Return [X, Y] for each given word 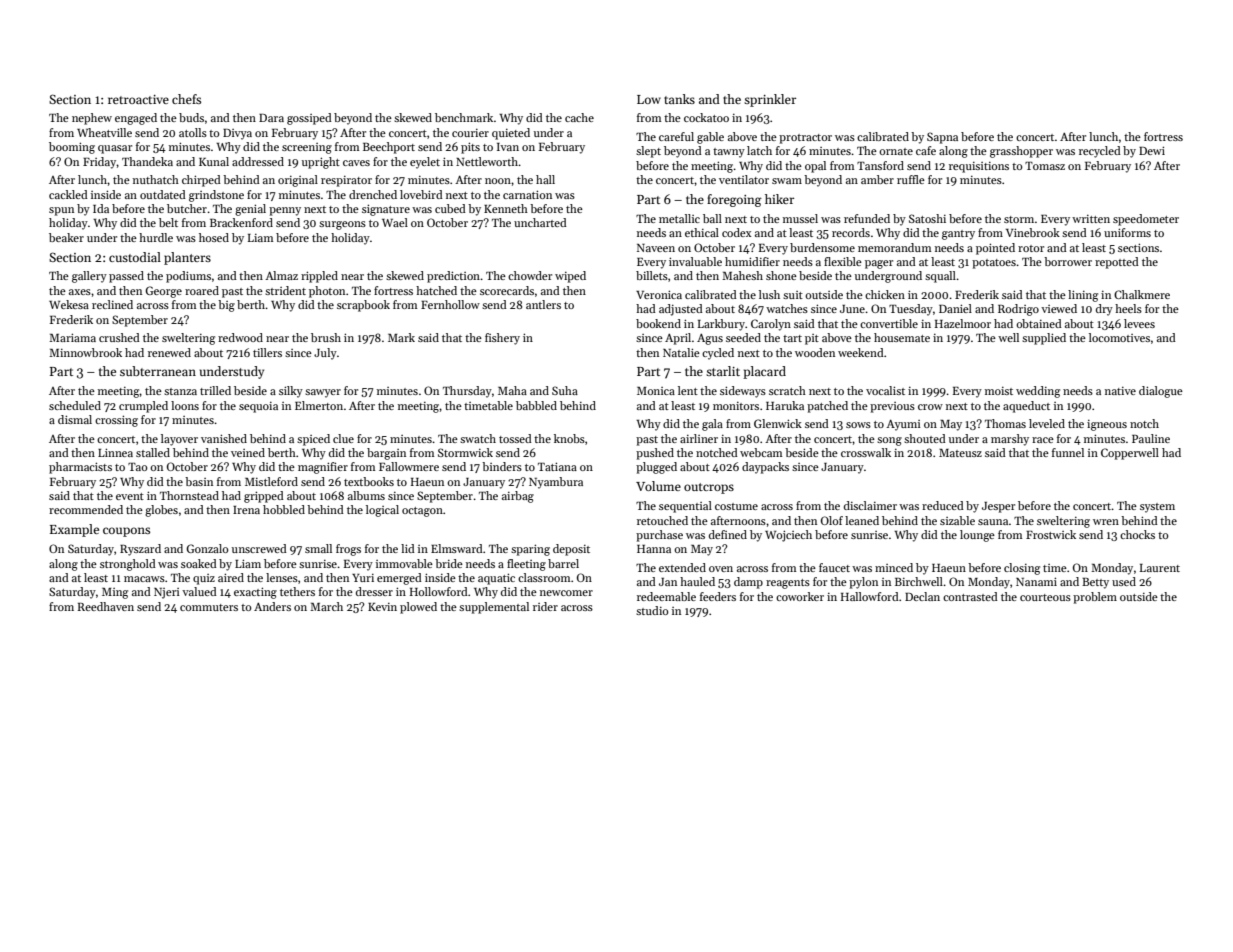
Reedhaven [106, 606]
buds [191, 117]
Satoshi [927, 218]
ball [712, 218]
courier [470, 133]
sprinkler [770, 100]
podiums [188, 277]
